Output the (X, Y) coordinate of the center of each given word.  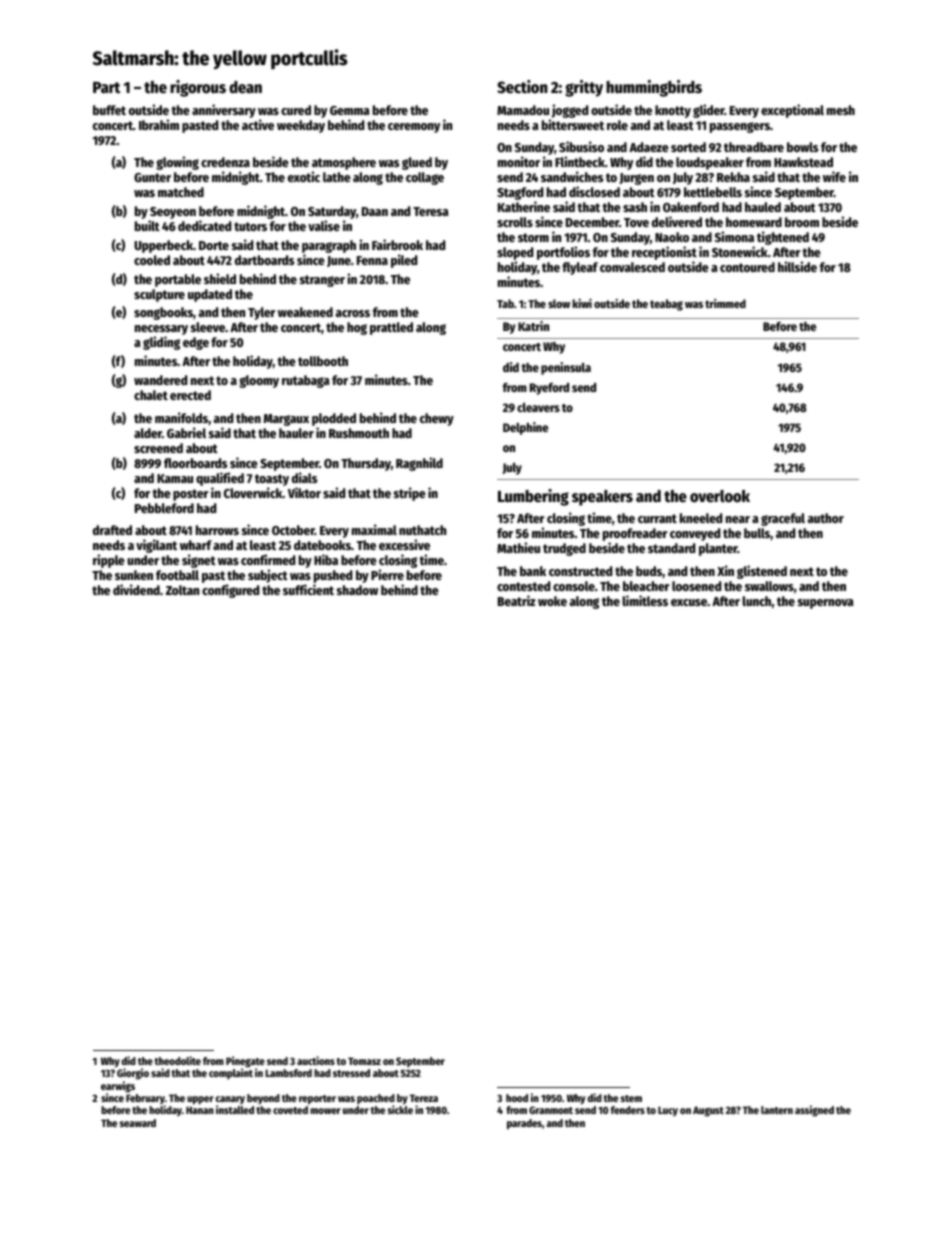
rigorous (198, 88)
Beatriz (516, 600)
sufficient (308, 590)
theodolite (178, 1060)
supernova (825, 604)
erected (190, 395)
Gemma (349, 110)
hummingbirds (654, 88)
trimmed (725, 303)
